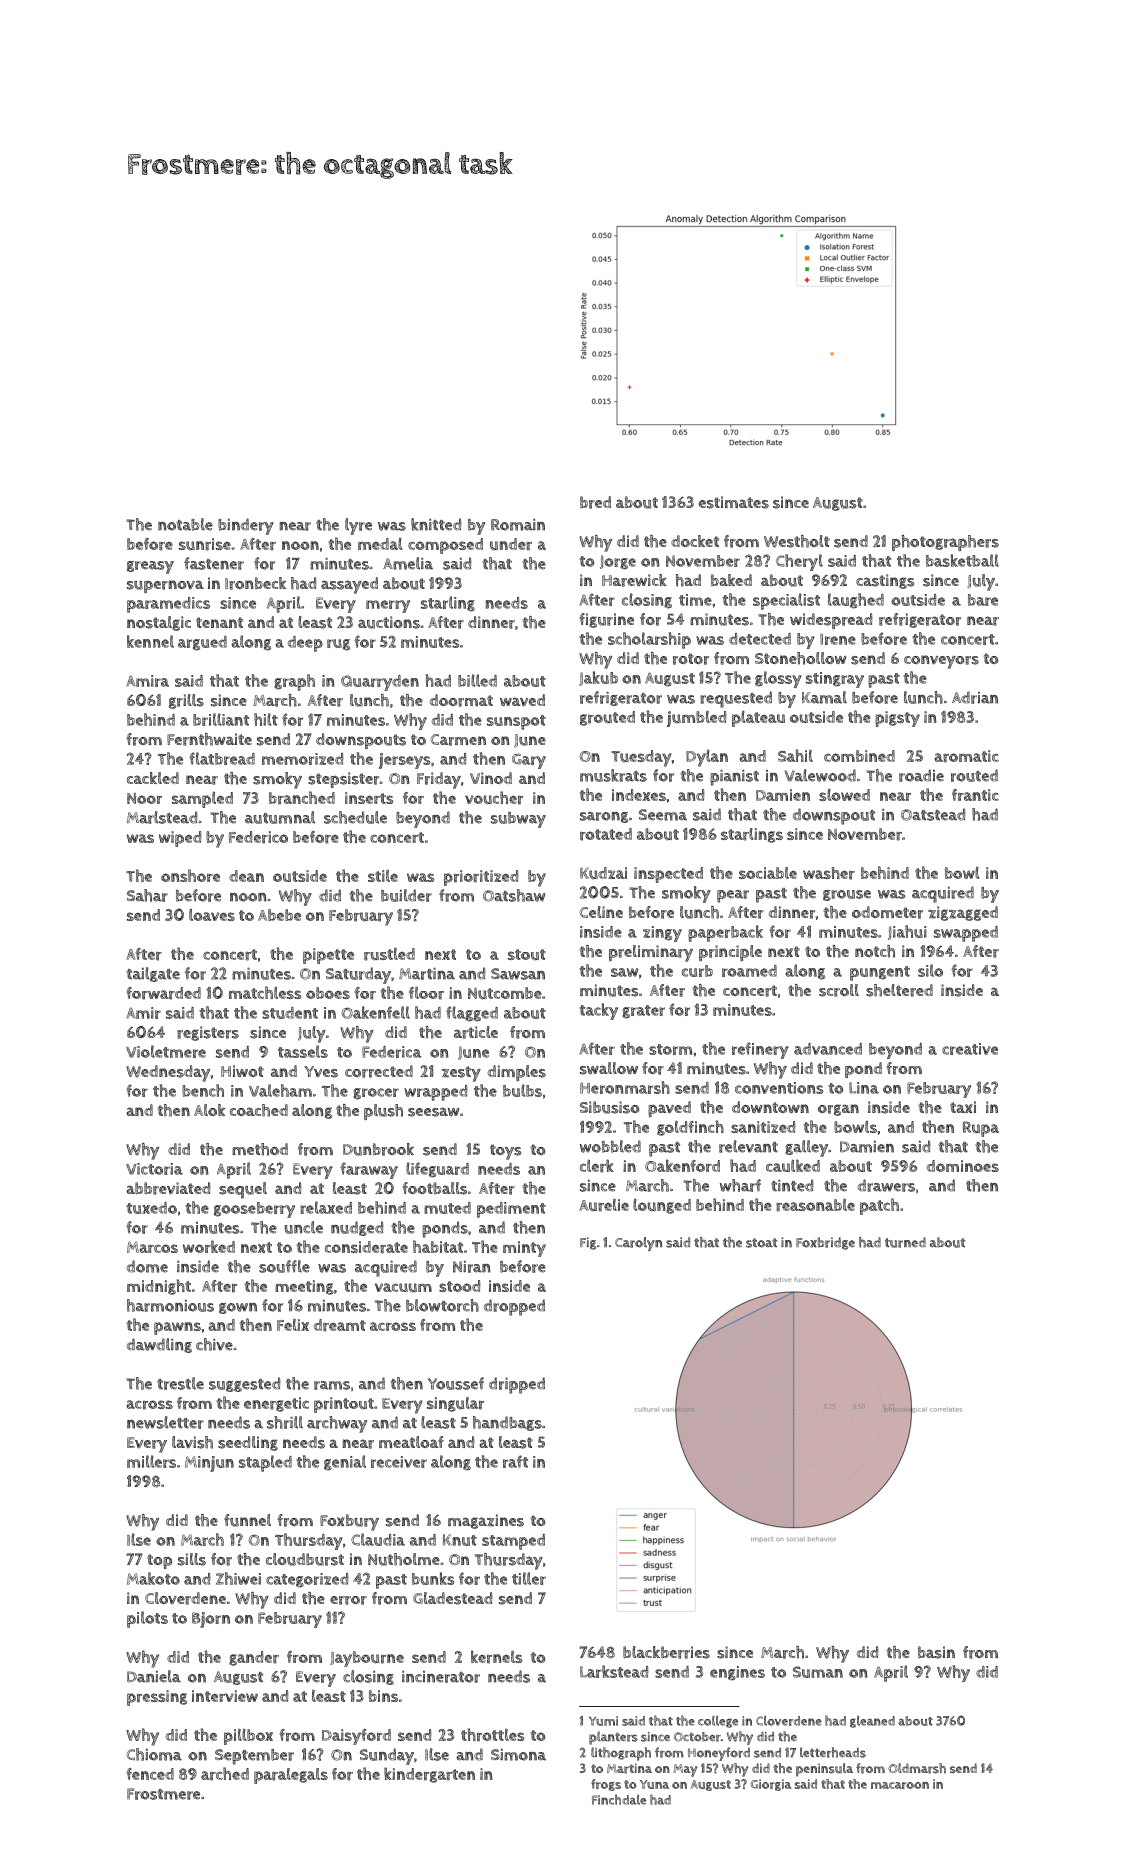 This screenshot has width=1125, height=1853. Describe the element at coordinates (328, 956) in the screenshot. I see `pipette` at that location.
